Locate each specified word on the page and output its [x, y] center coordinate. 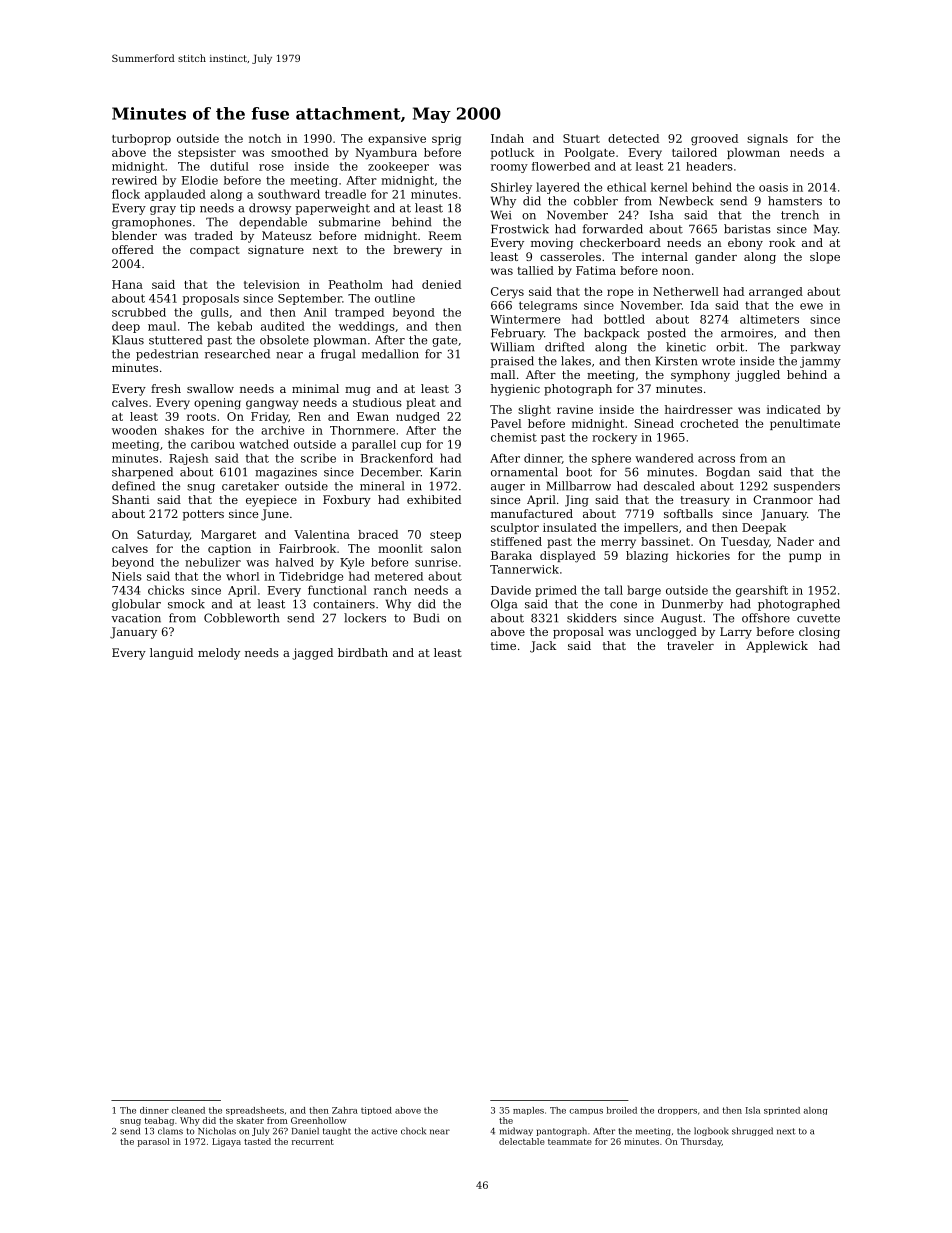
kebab [234, 326]
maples [528, 1111]
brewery [418, 251]
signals [767, 140]
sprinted [782, 1111]
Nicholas [217, 1131]
